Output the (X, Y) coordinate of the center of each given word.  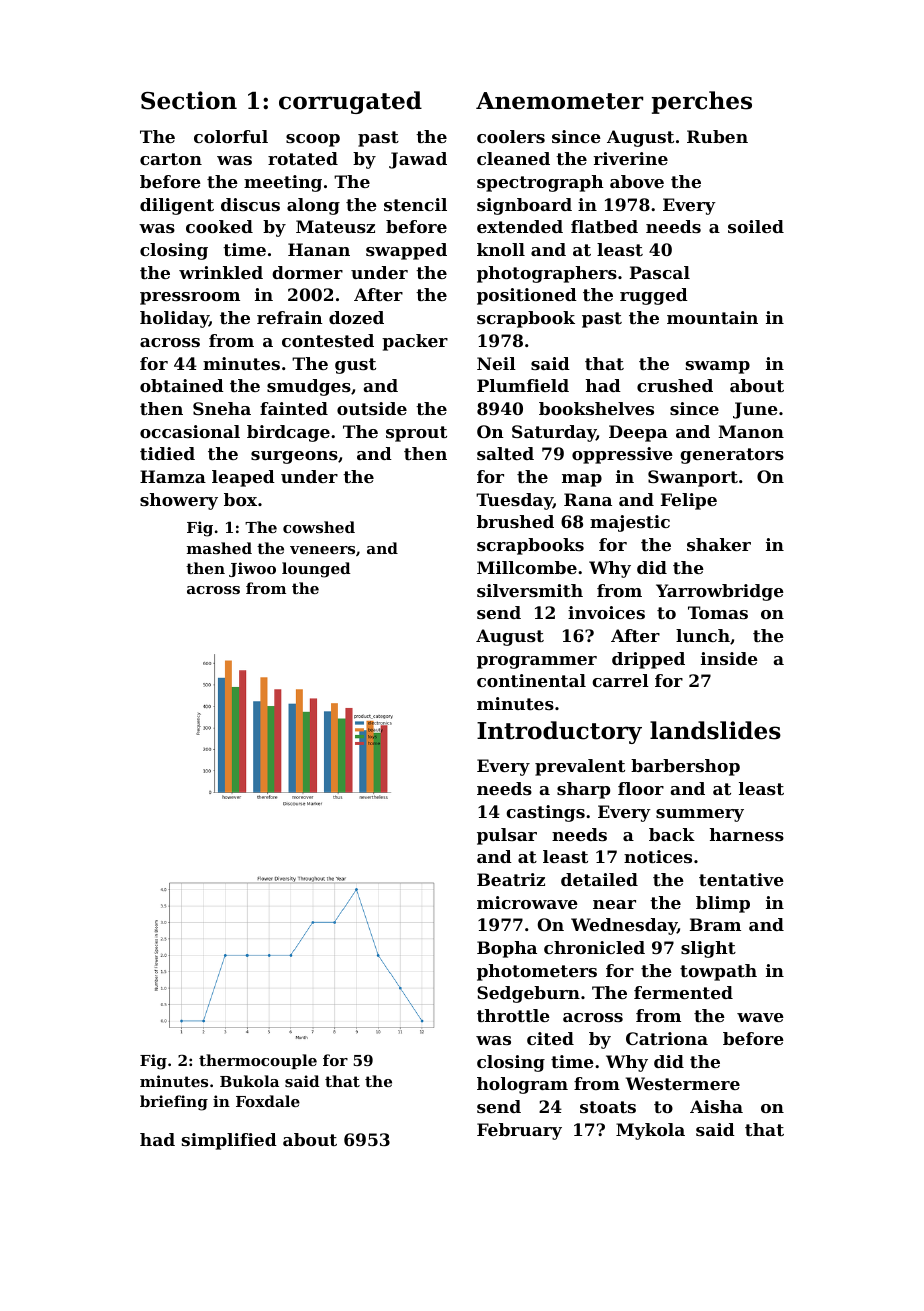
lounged (316, 570)
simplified (229, 1141)
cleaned (513, 158)
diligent (177, 206)
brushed (515, 521)
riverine (631, 158)
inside (729, 658)
